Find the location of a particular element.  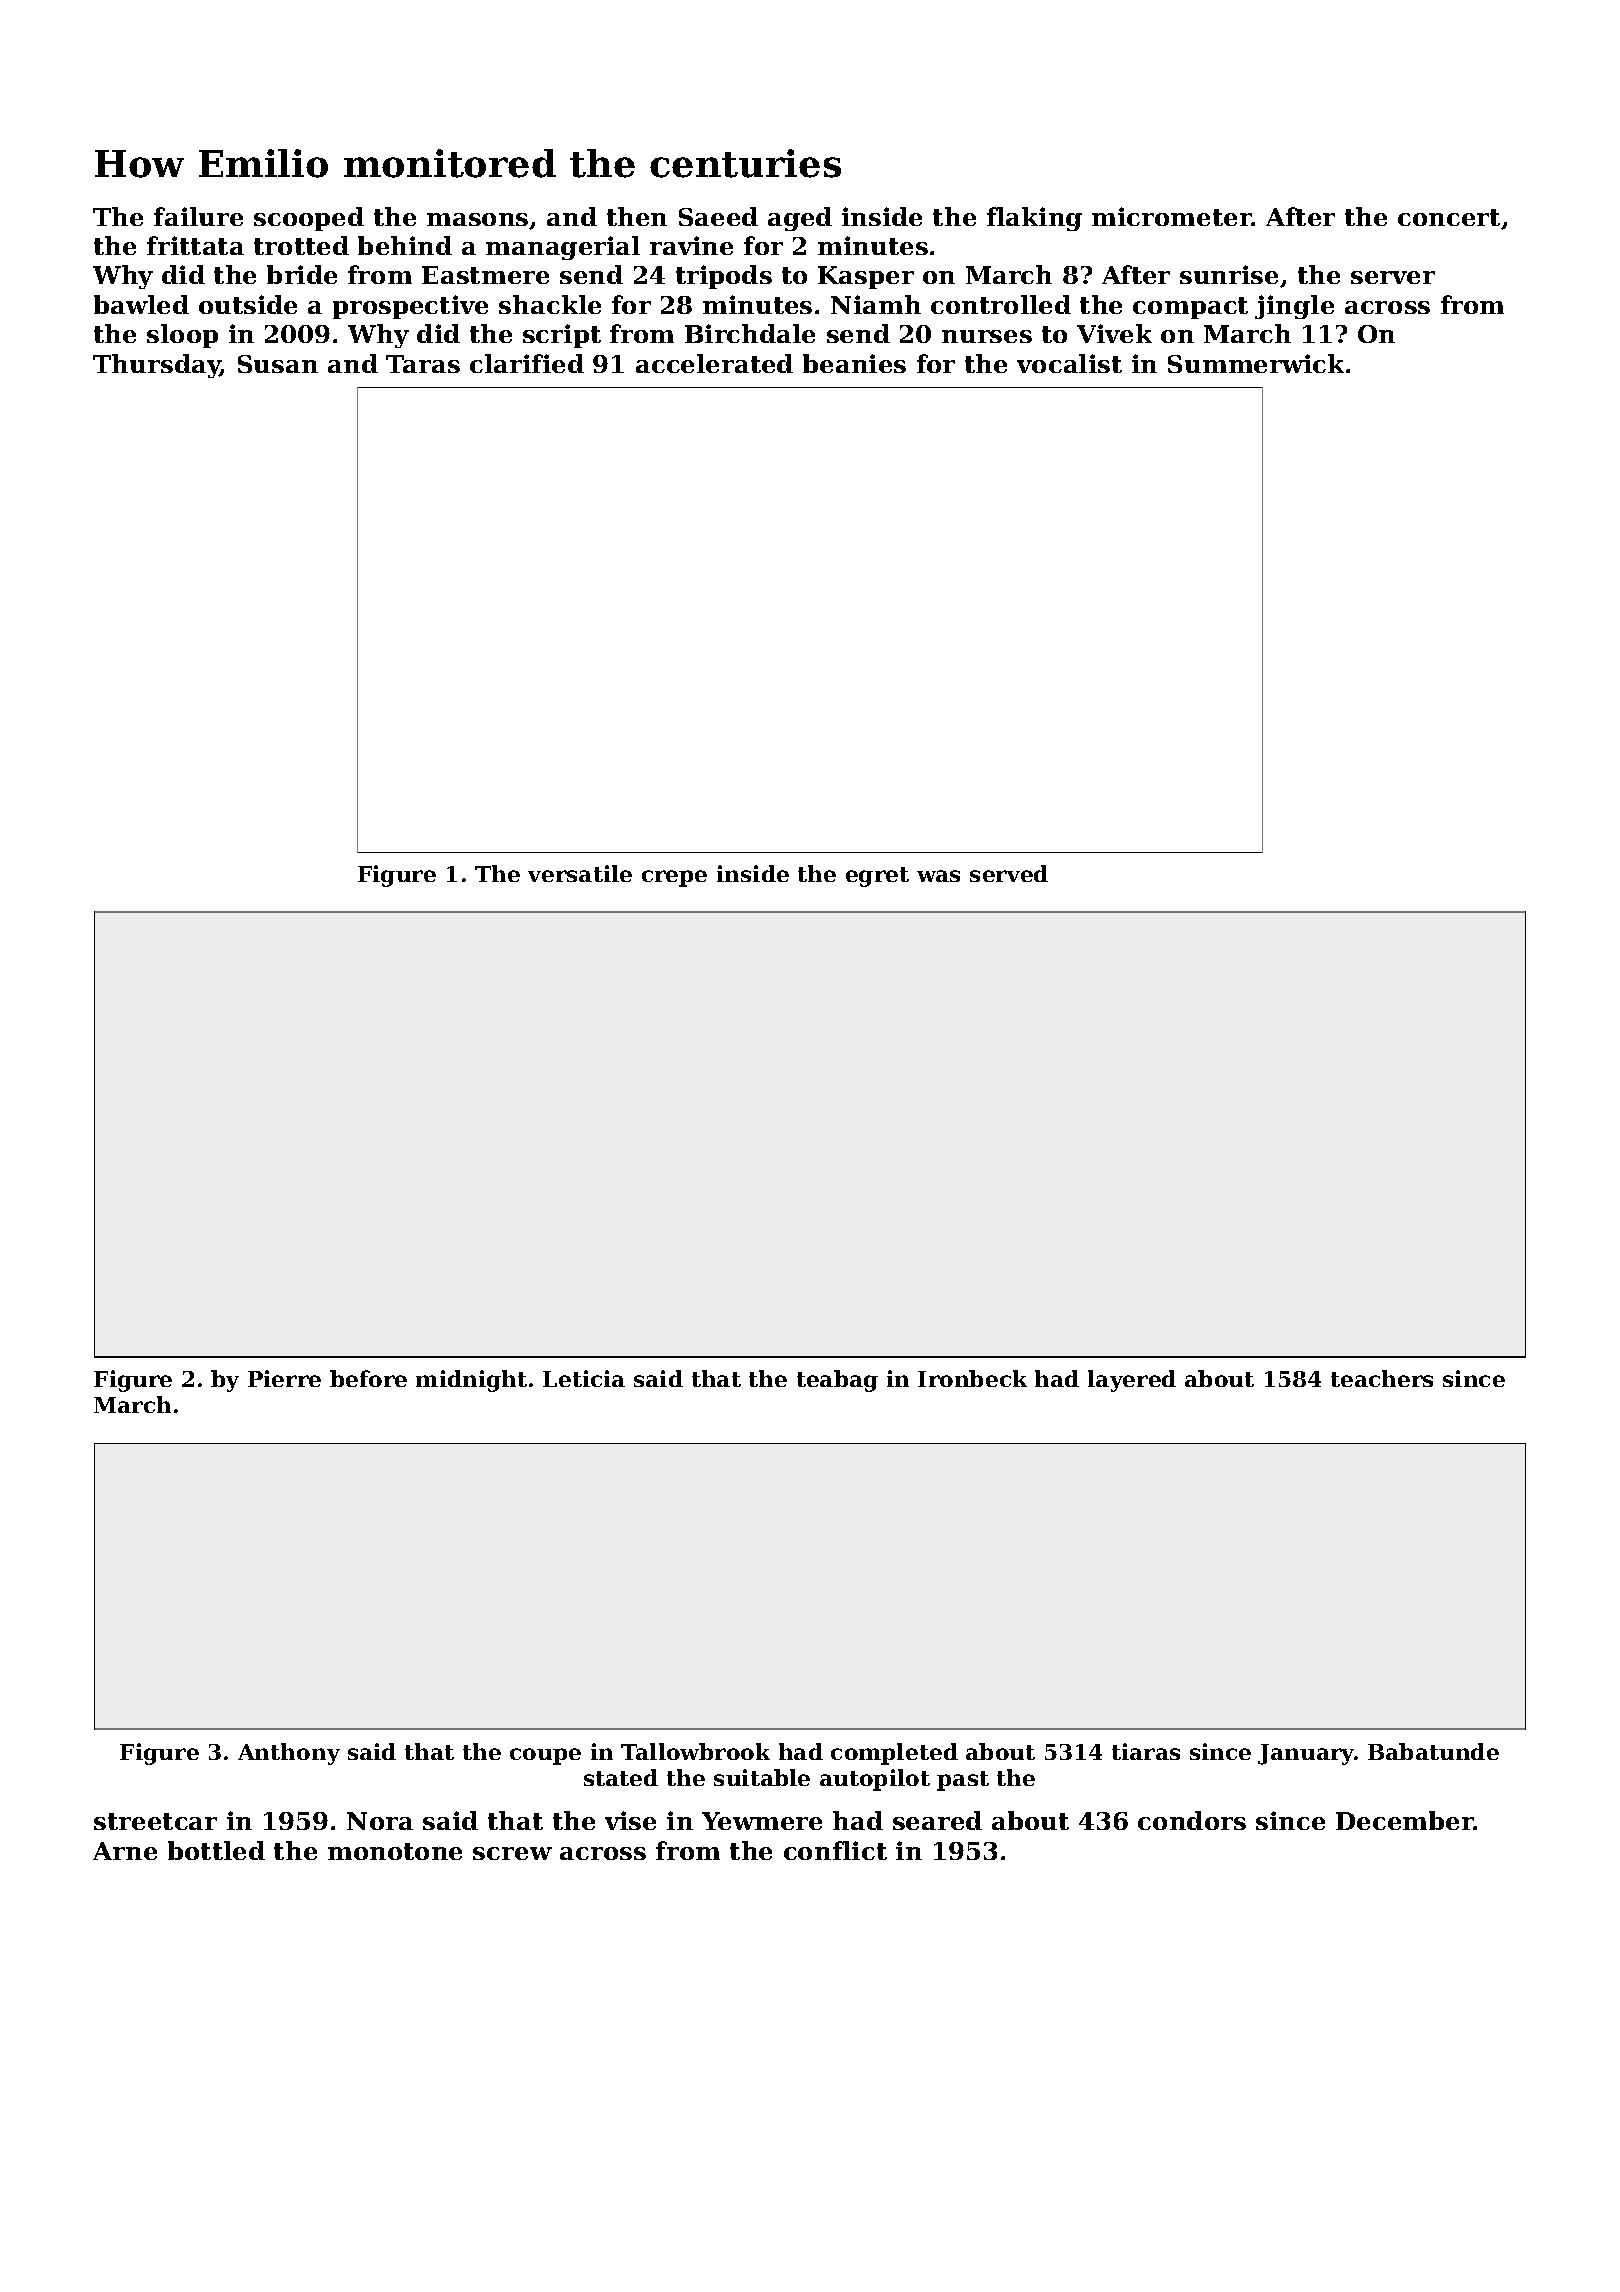

accelerated is located at coordinates (714, 363).
